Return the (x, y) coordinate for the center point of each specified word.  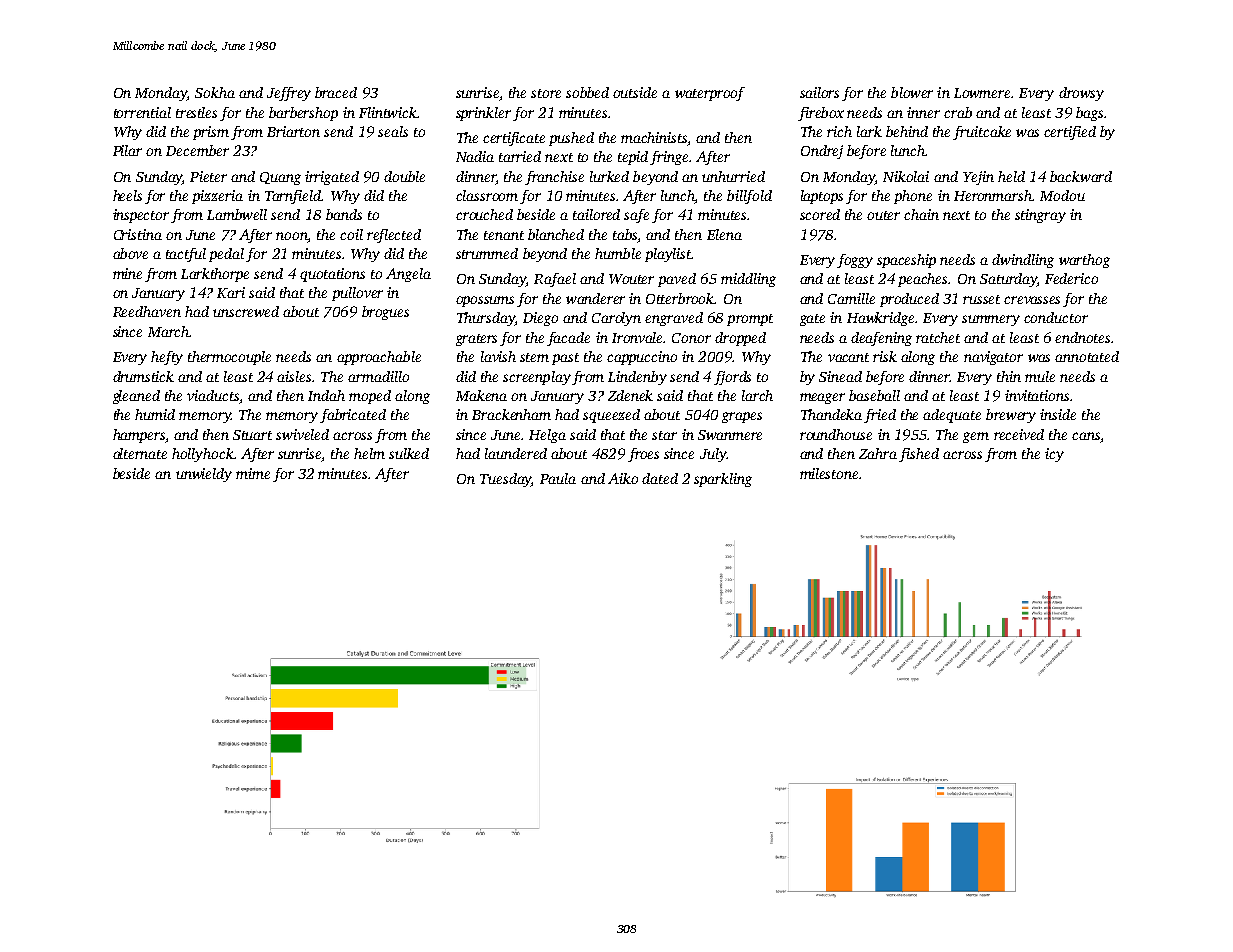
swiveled (302, 434)
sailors (819, 92)
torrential (142, 112)
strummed (487, 253)
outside (635, 92)
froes (643, 455)
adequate (952, 416)
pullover (357, 294)
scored (820, 214)
